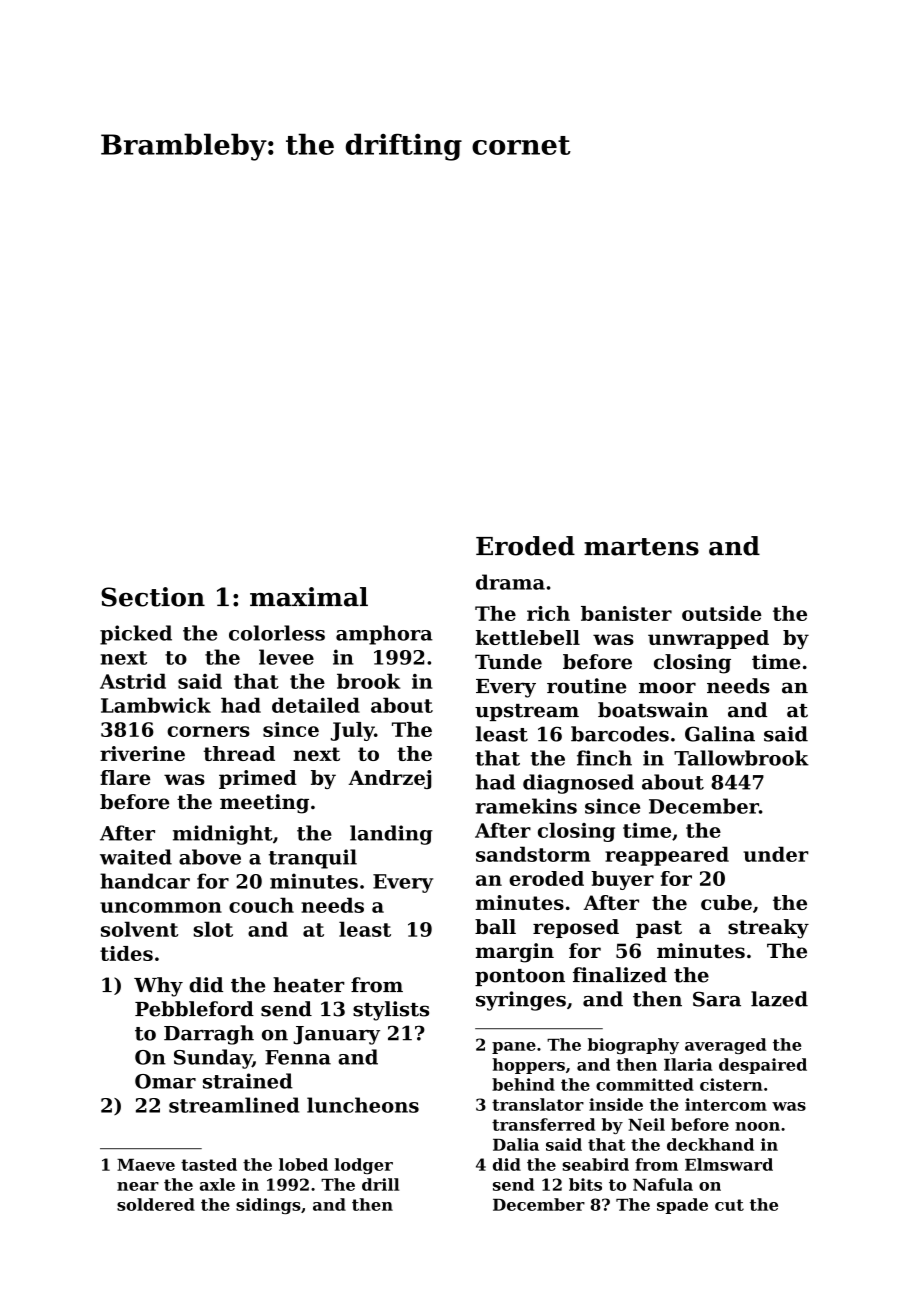  What do you see at coordinates (234, 1105) in the document?
I see `streamlined` at bounding box center [234, 1105].
